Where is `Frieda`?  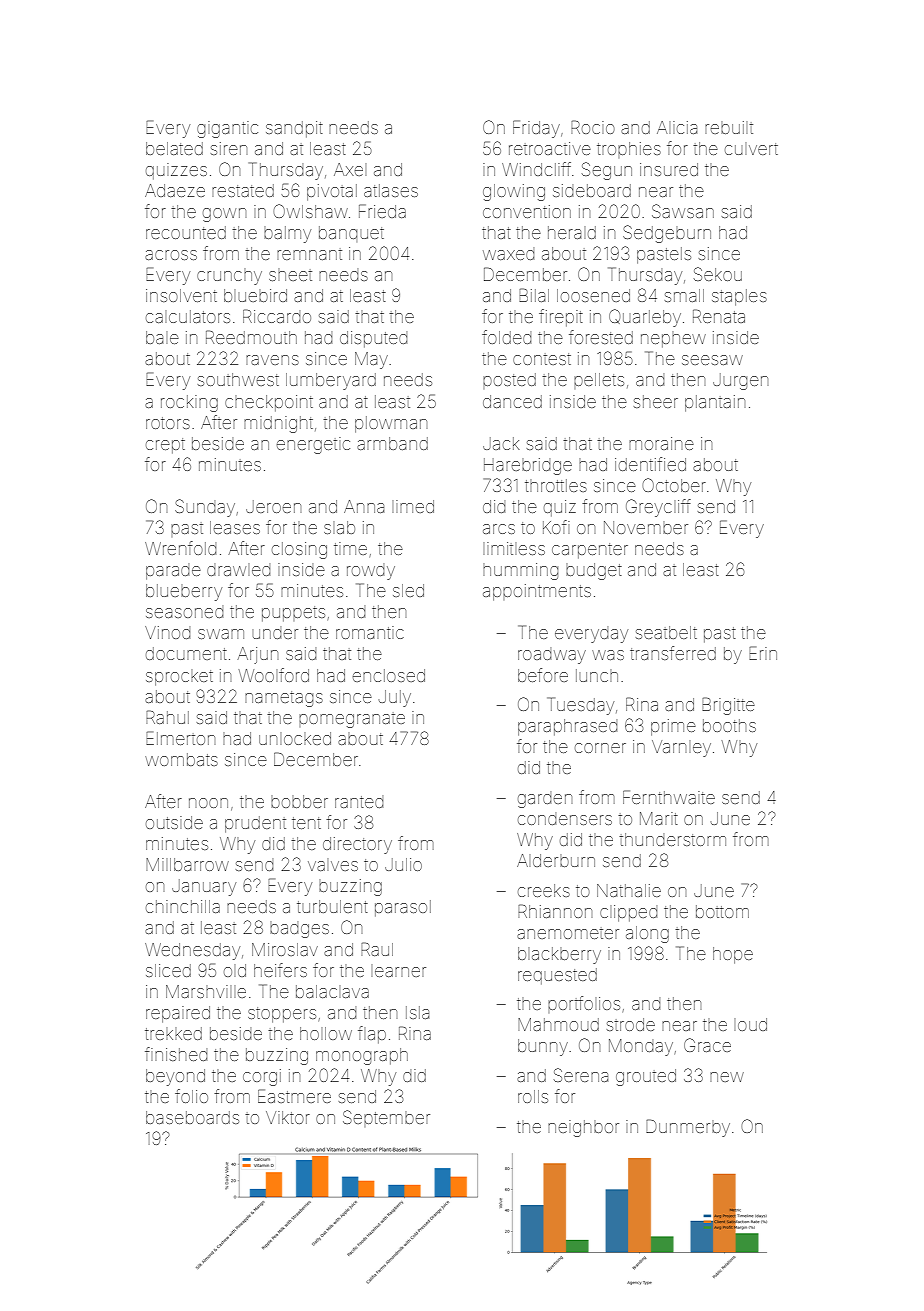
Frieda is located at coordinates (382, 211).
